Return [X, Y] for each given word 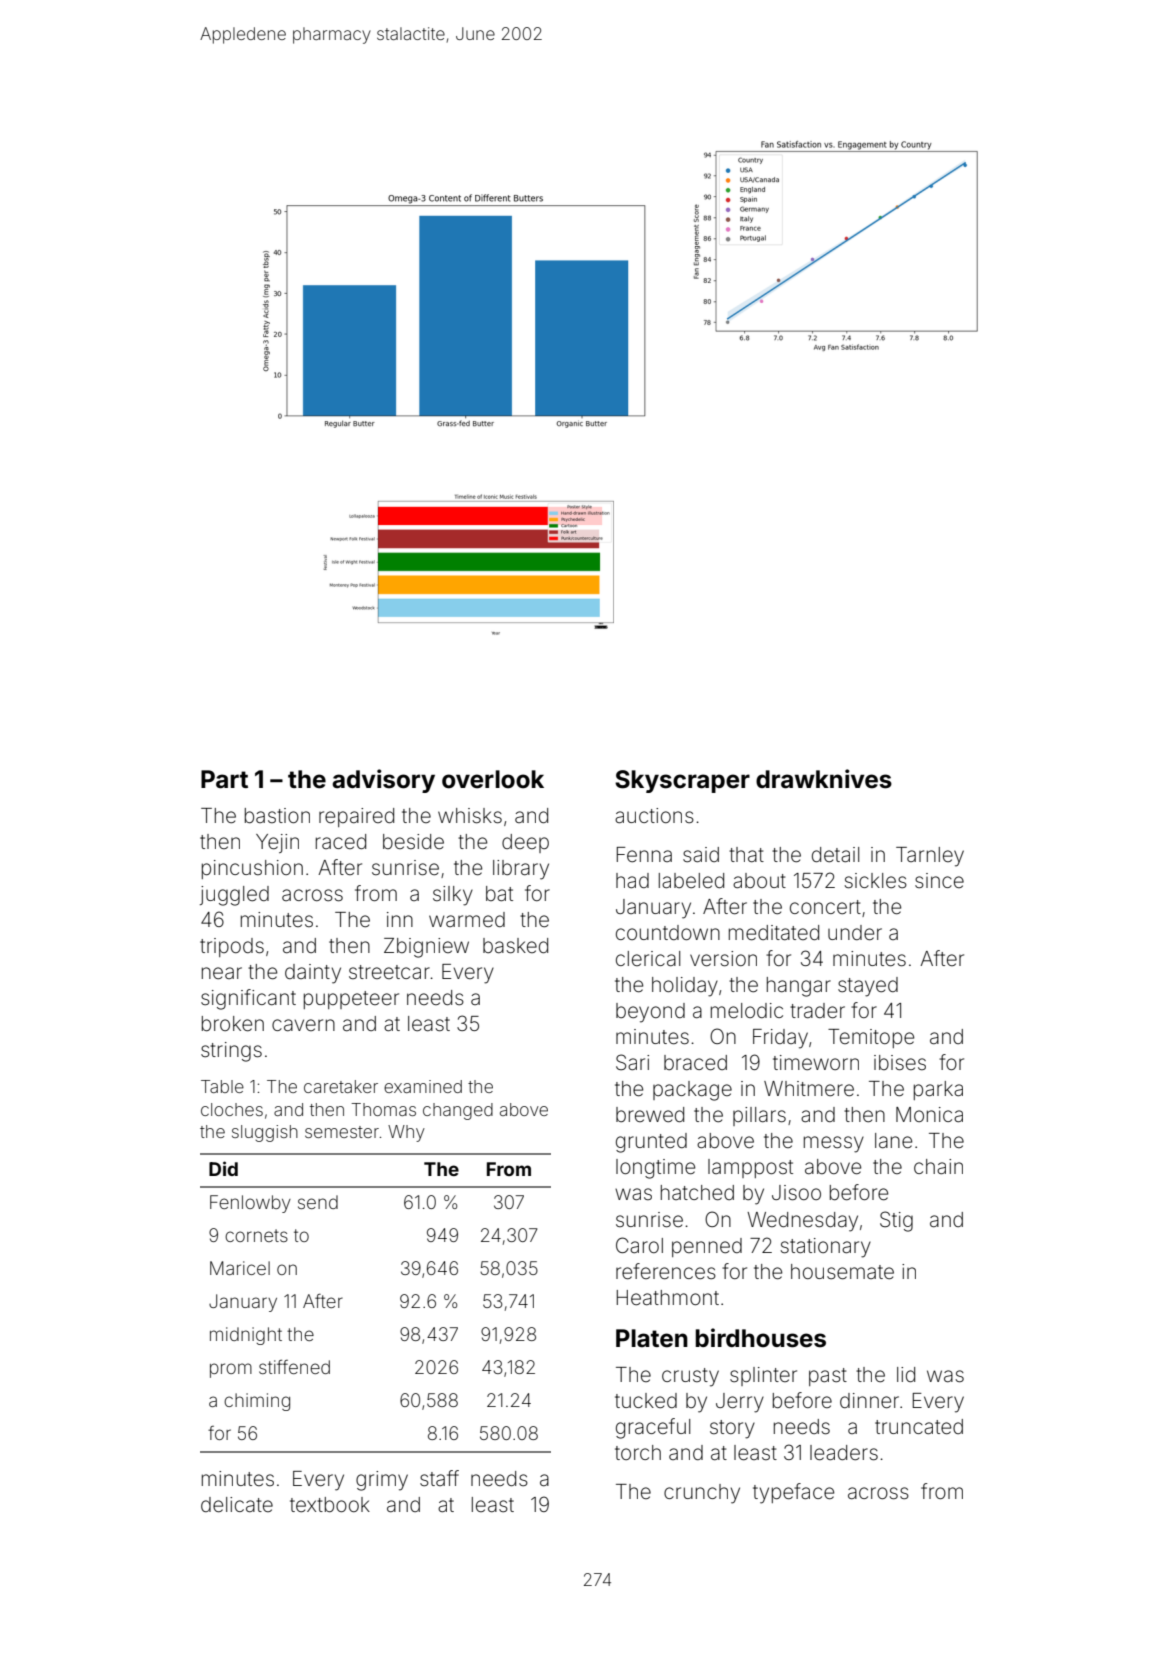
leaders [844, 1453]
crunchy [702, 1494]
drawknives [824, 779]
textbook [330, 1504]
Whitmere [809, 1088]
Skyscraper [682, 781]
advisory [383, 781]
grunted [651, 1143]
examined [423, 1086]
